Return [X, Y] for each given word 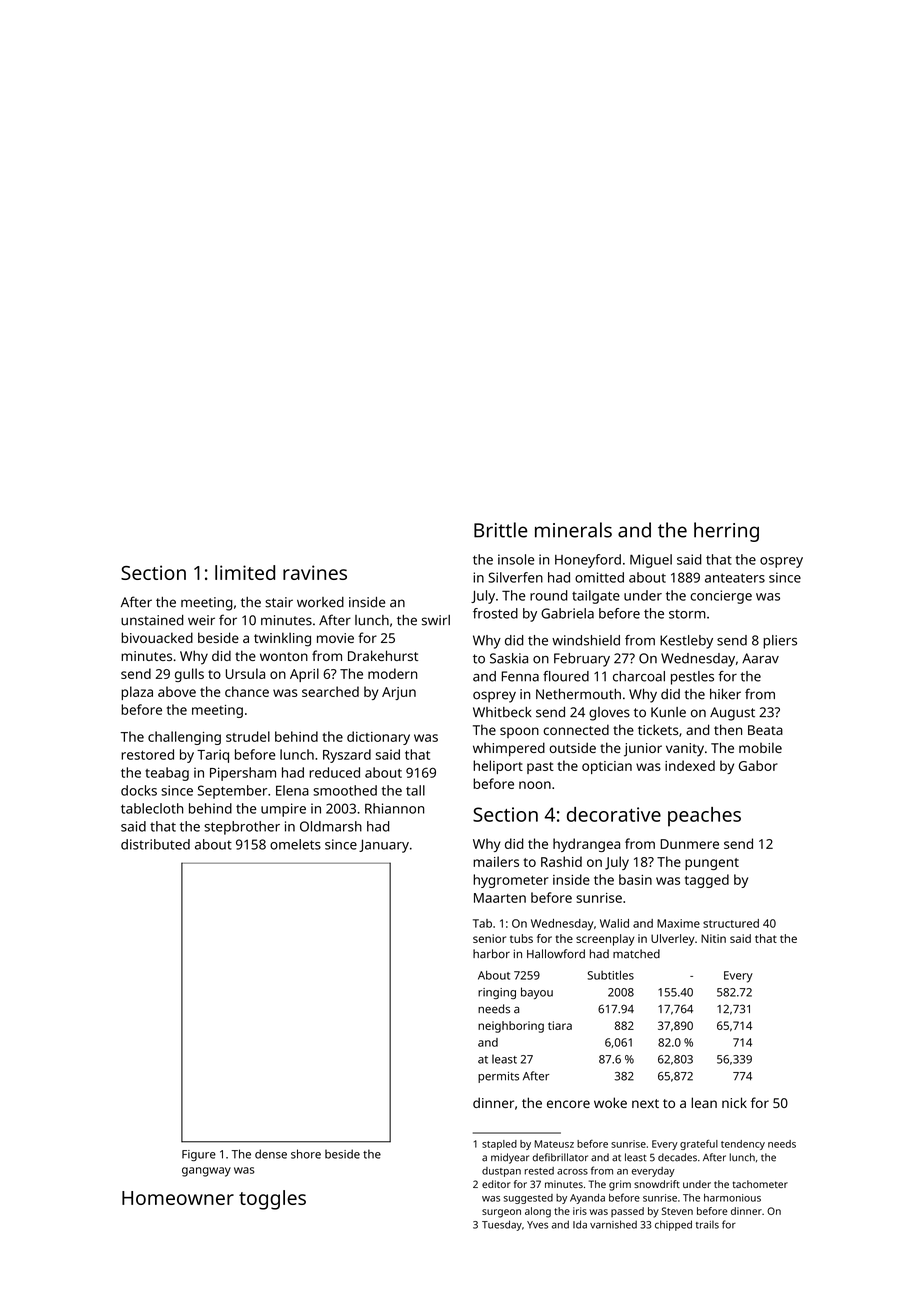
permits [498, 1077]
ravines [315, 572]
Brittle [501, 530]
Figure [199, 1155]
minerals [573, 530]
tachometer [760, 1184]
